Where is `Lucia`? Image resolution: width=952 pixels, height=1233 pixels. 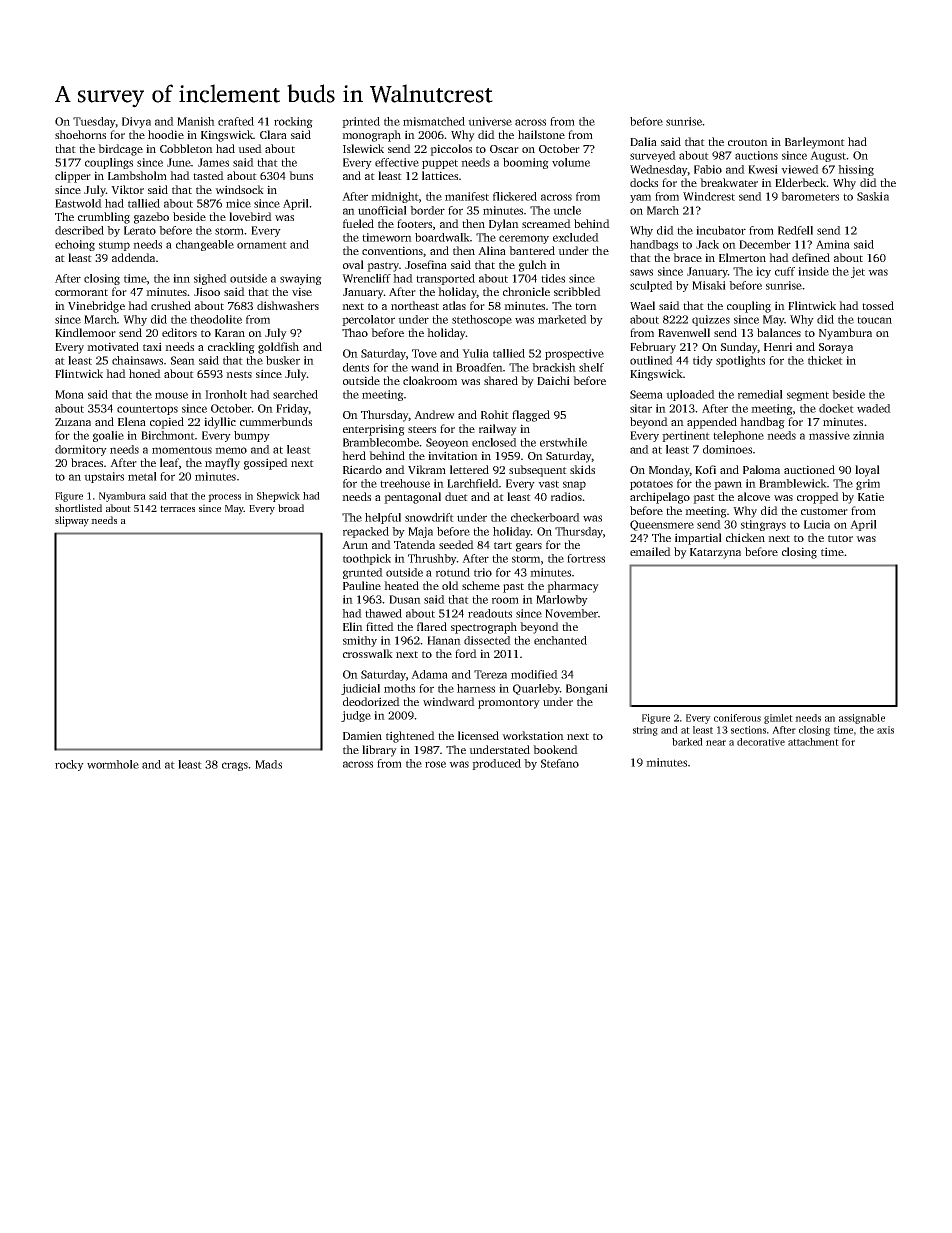
Lucia is located at coordinates (817, 524).
